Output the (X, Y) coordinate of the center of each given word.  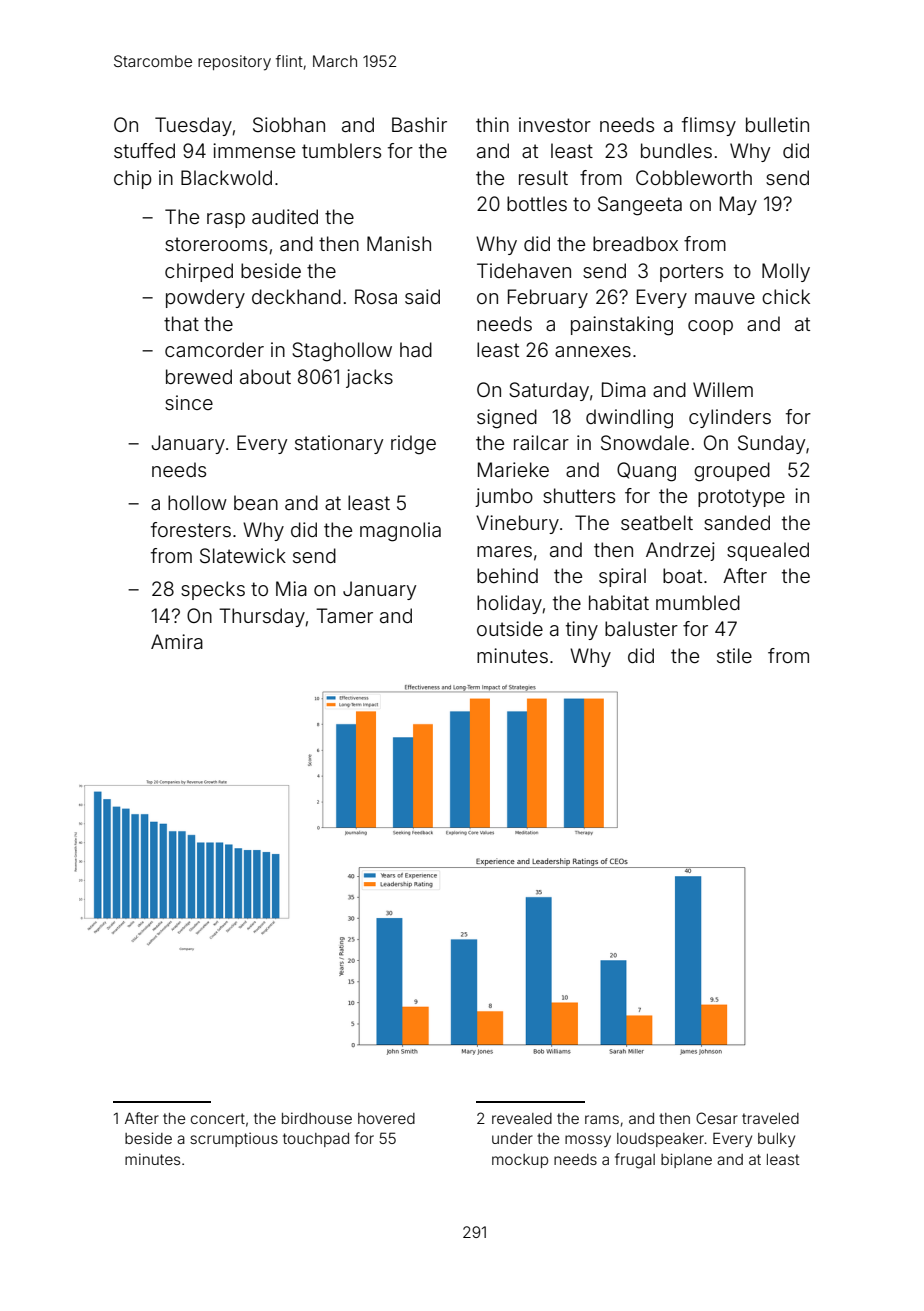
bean (256, 502)
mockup (520, 1161)
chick (786, 296)
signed (507, 419)
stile (734, 655)
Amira (177, 641)
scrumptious (234, 1139)
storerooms (216, 244)
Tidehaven (524, 270)
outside (510, 628)
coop (710, 327)
